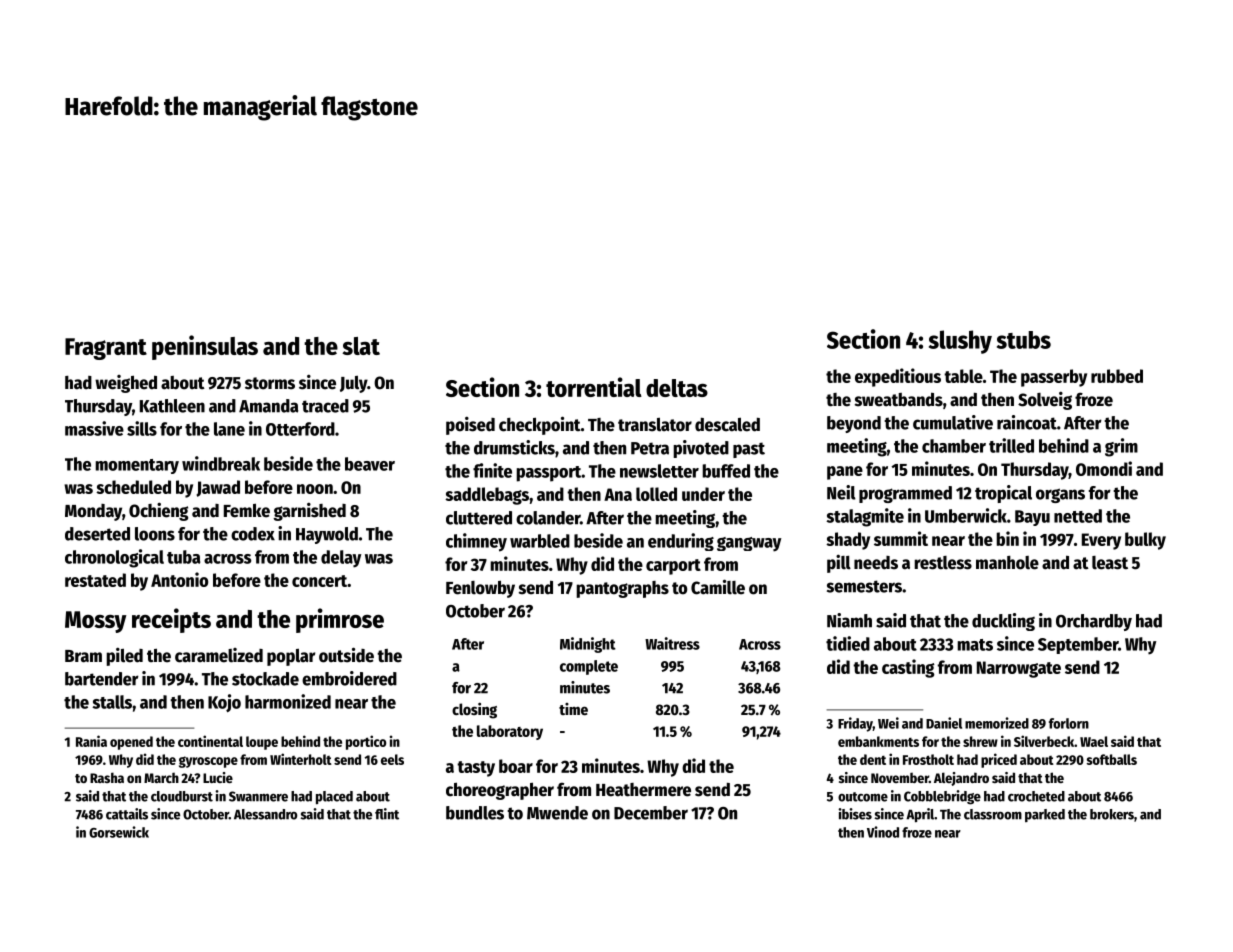  Describe the element at coordinates (106, 349) in the screenshot. I see `Fragrant` at that location.
